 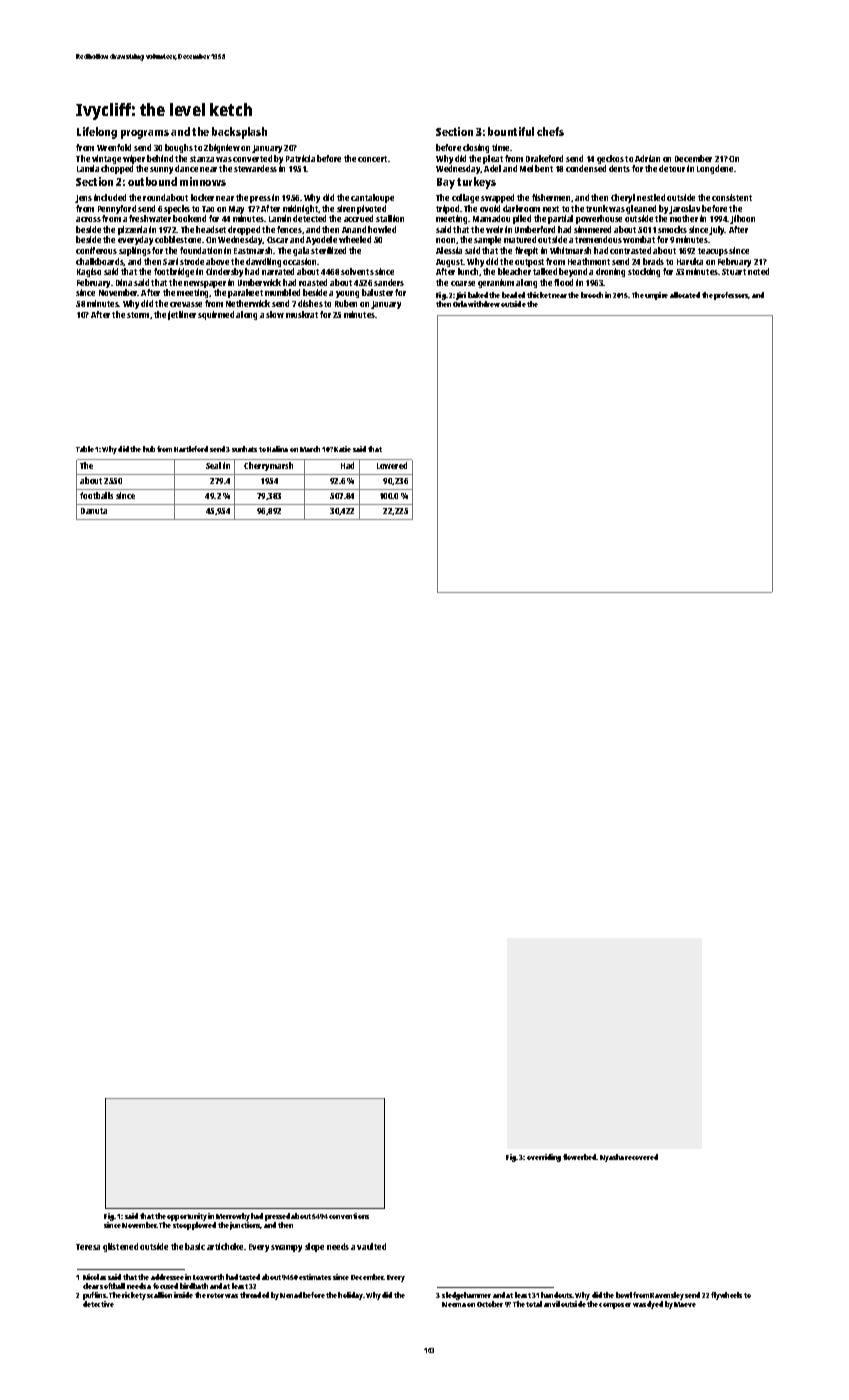 What do you see at coordinates (476, 148) in the screenshot?
I see `closing` at bounding box center [476, 148].
